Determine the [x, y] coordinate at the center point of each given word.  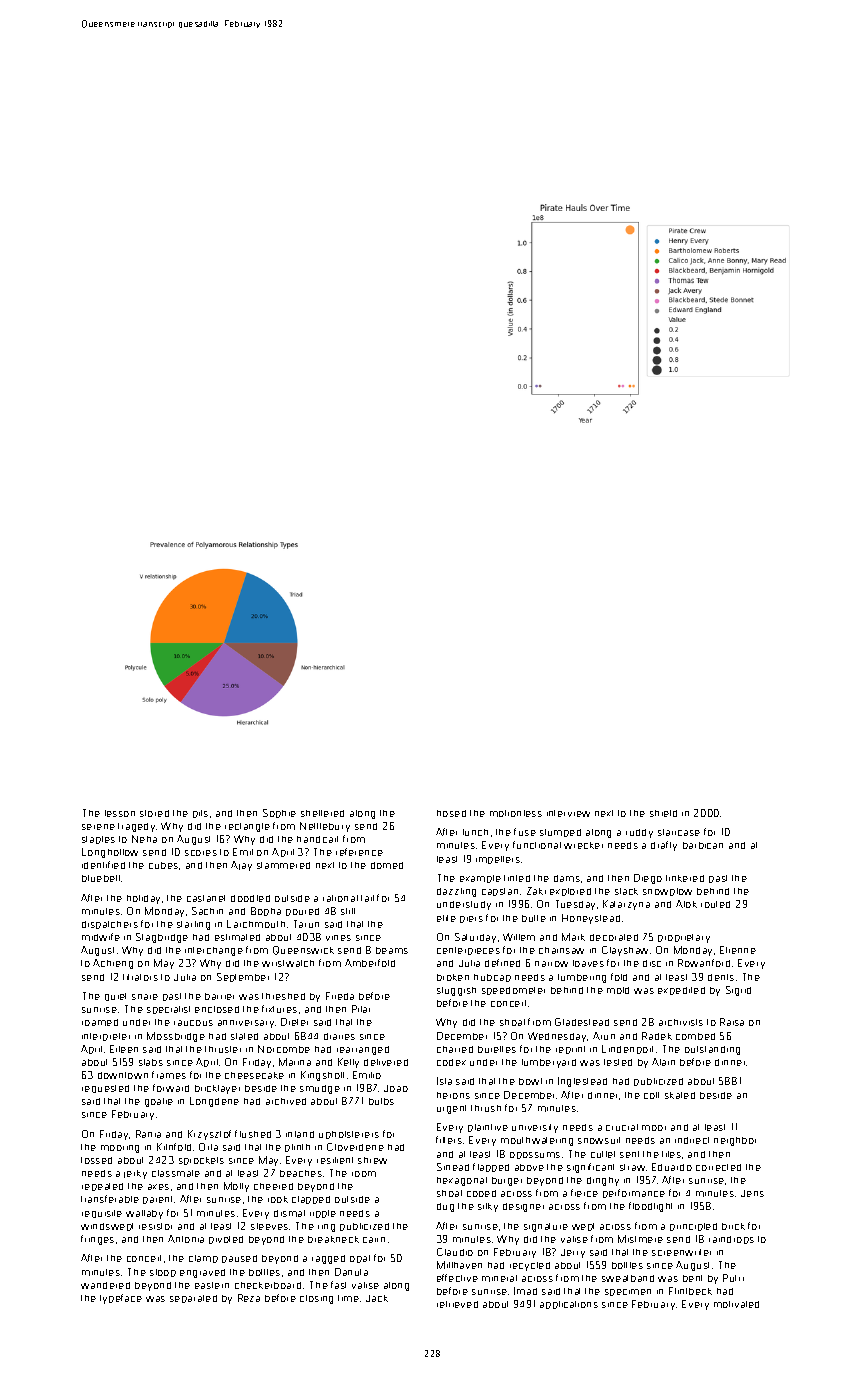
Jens [752, 1193]
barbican [703, 845]
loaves [588, 963]
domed [387, 865]
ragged [328, 1259]
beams [392, 950]
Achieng [113, 964]
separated [193, 1299]
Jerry [573, 1253]
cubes [163, 865]
